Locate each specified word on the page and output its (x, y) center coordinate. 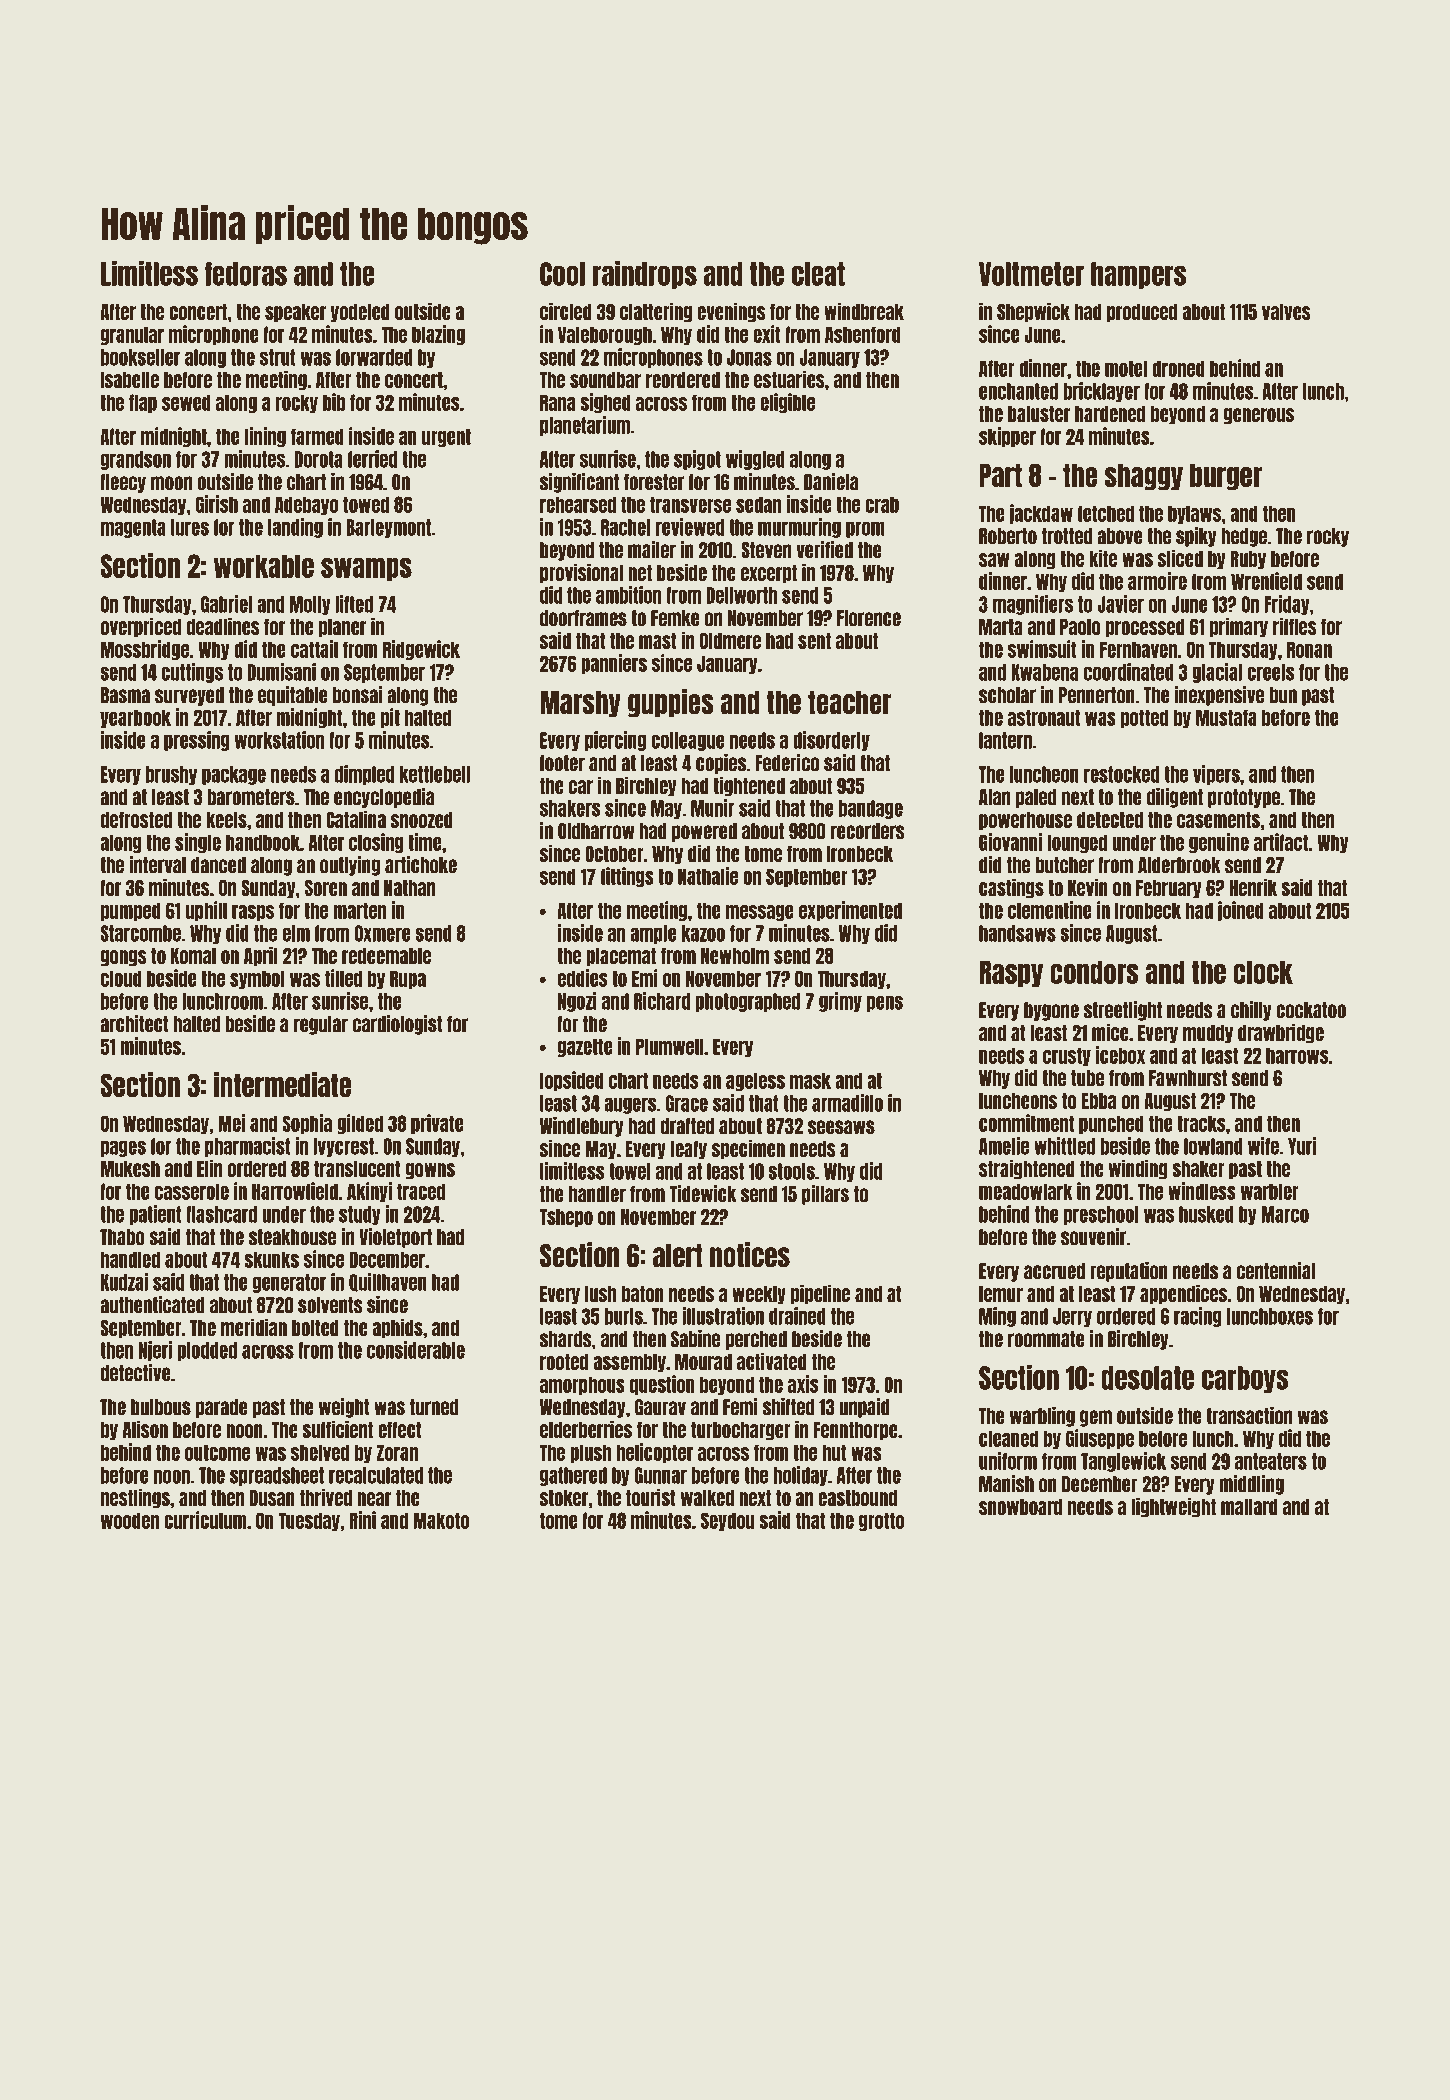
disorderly (831, 741)
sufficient (337, 1429)
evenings (731, 312)
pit (390, 718)
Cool (562, 274)
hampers (1138, 275)
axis (803, 1384)
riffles (1295, 626)
